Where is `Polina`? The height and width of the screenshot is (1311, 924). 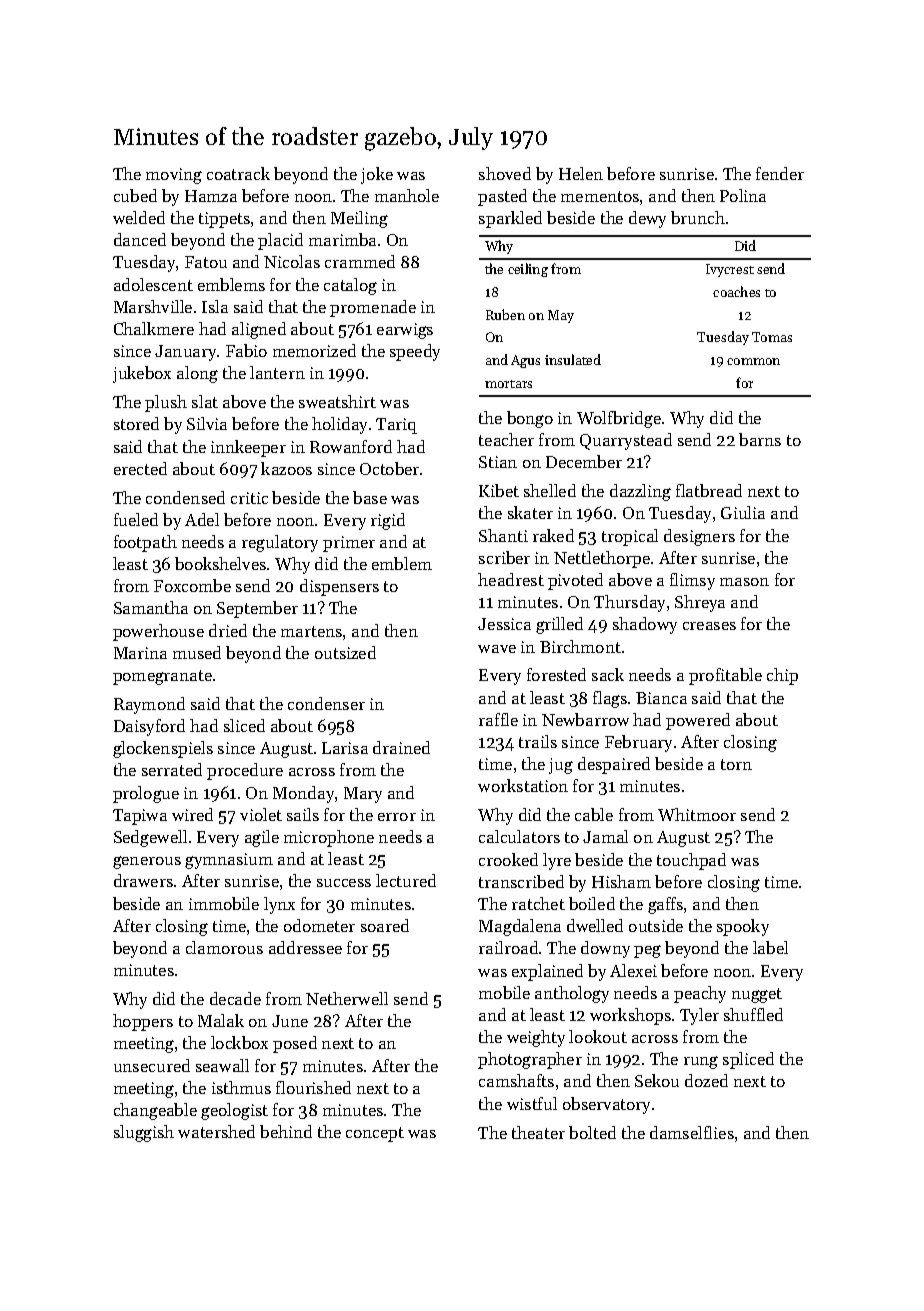 Polina is located at coordinates (743, 195).
